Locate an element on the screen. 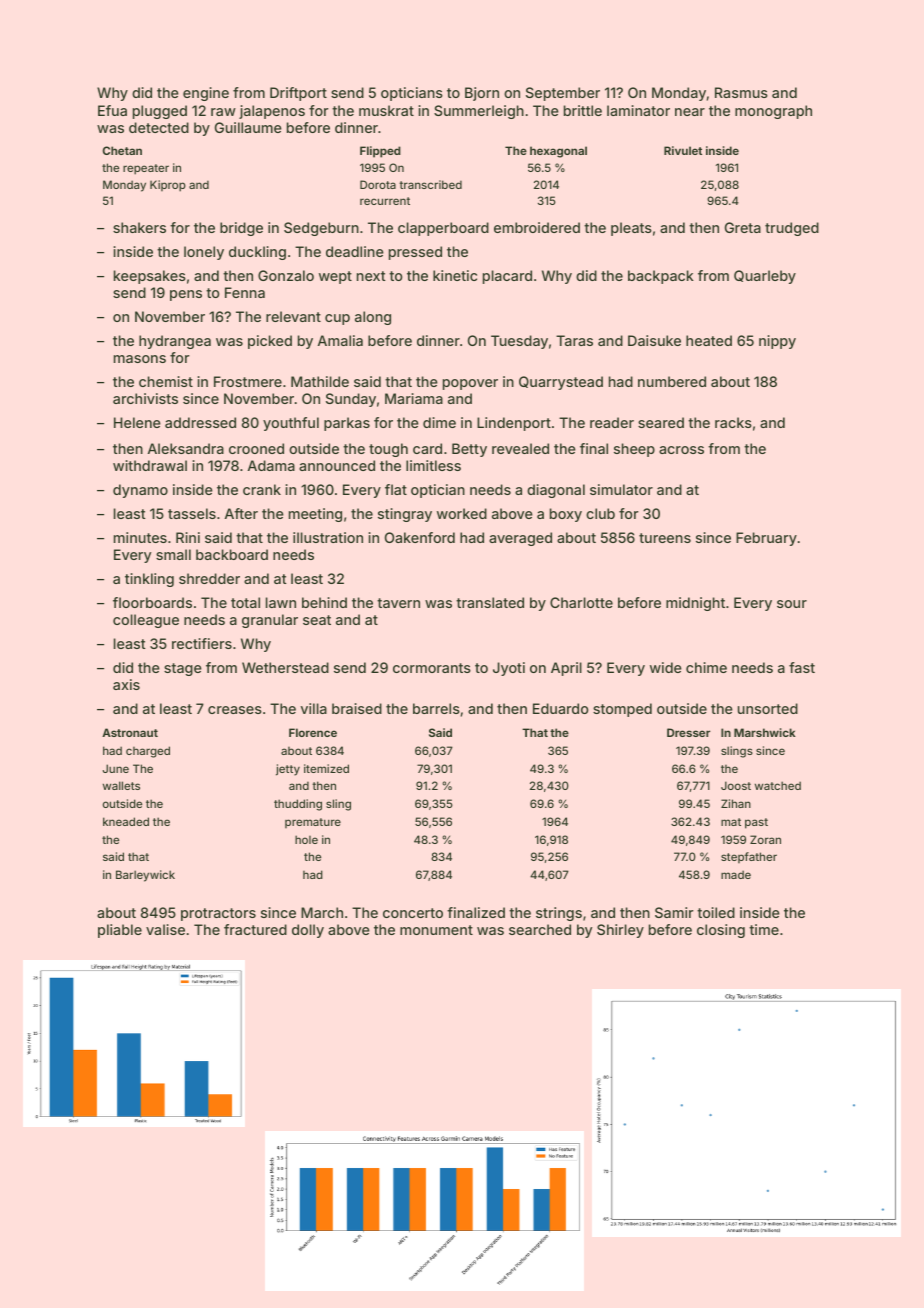  Barleywick is located at coordinates (145, 876).
